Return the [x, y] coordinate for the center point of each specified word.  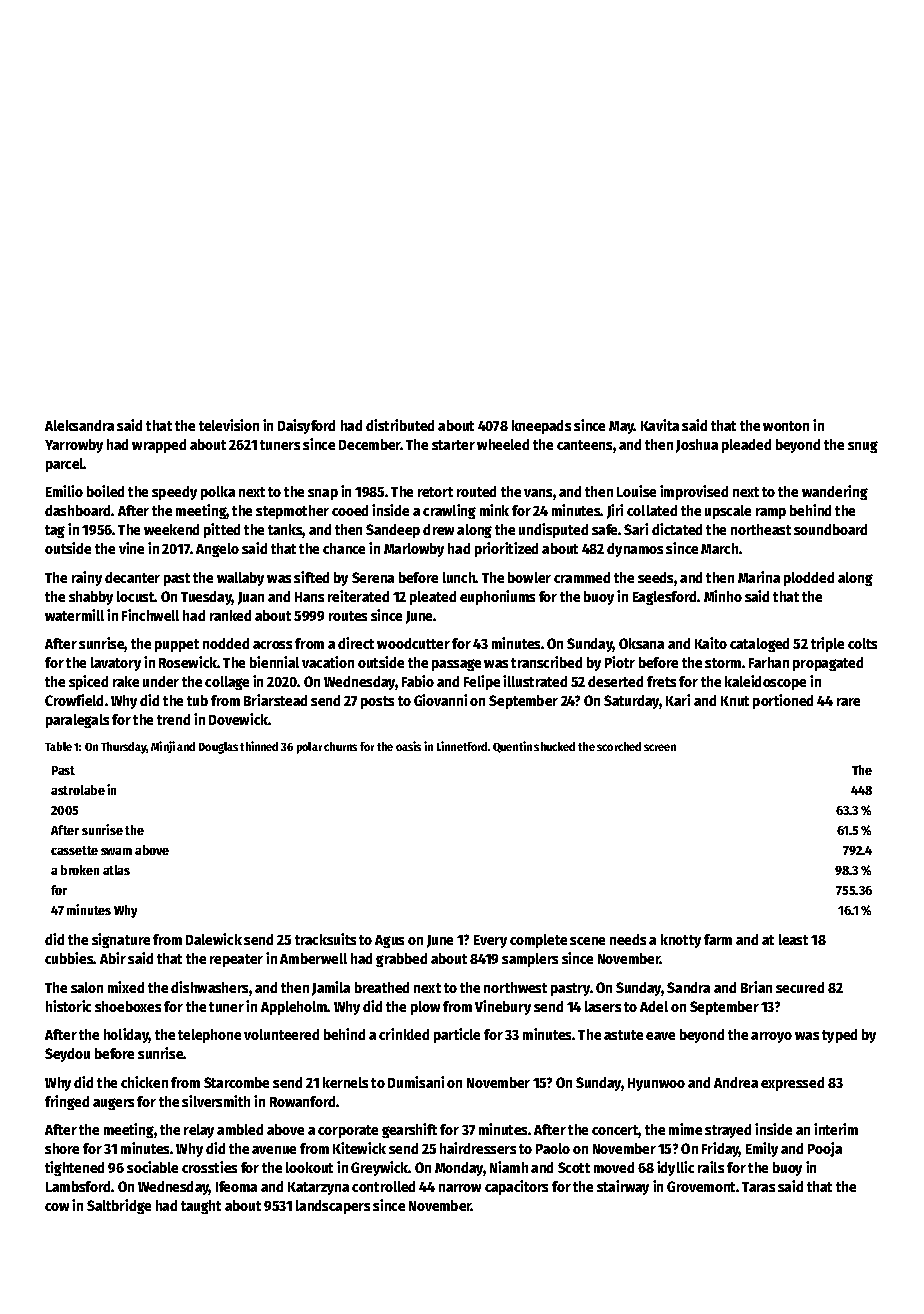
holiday [126, 1035]
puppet [177, 645]
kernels [345, 1082]
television [229, 425]
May [621, 427]
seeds [655, 577]
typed [839, 1036]
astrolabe [78, 790]
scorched [619, 746]
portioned [783, 701]
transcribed [546, 662]
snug [863, 447]
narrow [460, 1188]
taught [201, 1207]
